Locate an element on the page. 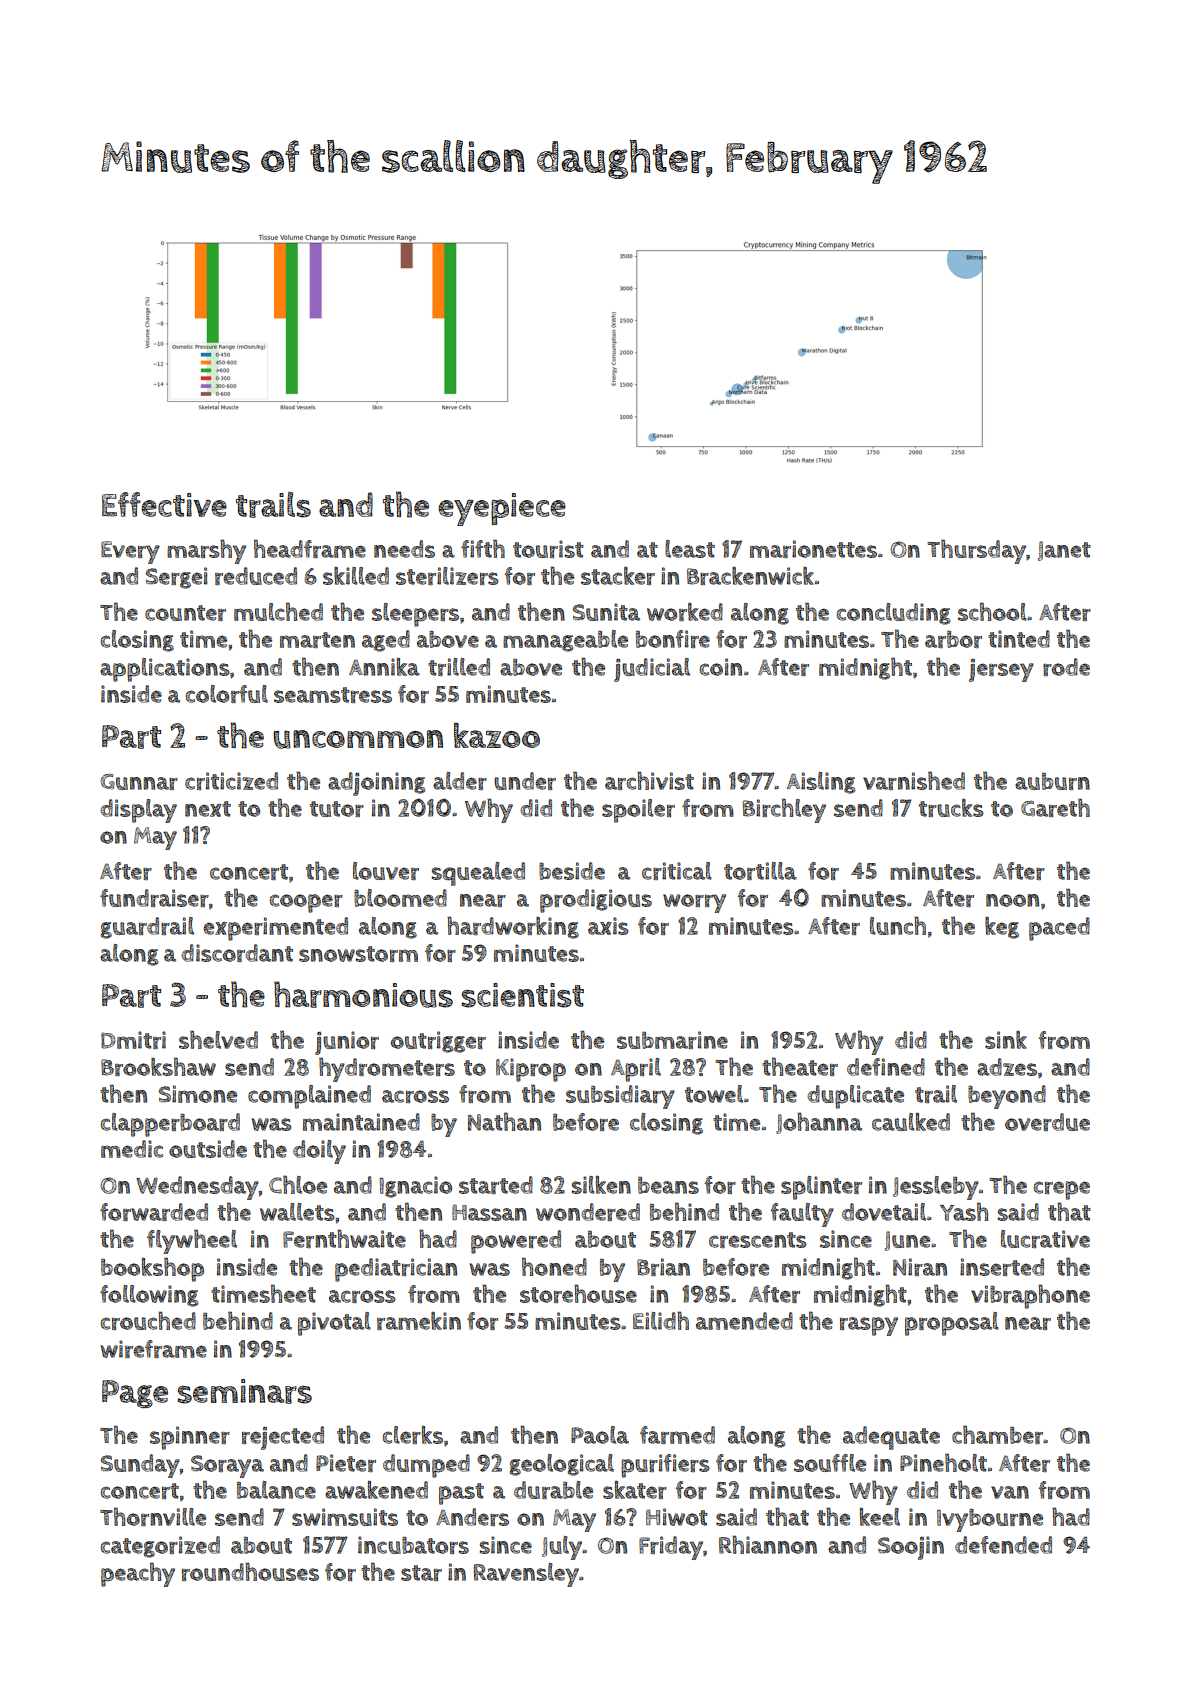 The image size is (1191, 1684). sink is located at coordinates (1006, 1040).
